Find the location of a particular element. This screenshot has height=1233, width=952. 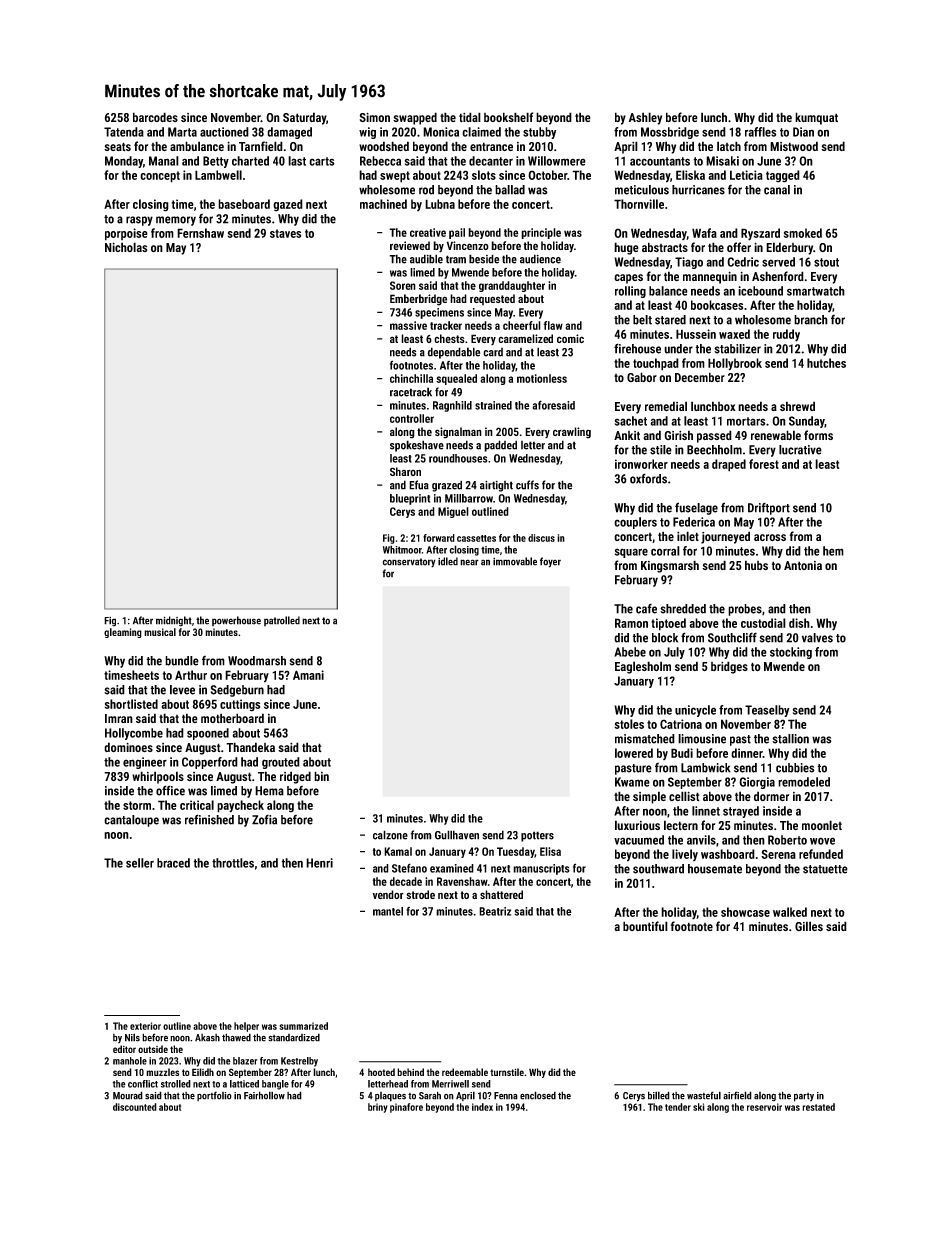

reservoir is located at coordinates (764, 1107).
